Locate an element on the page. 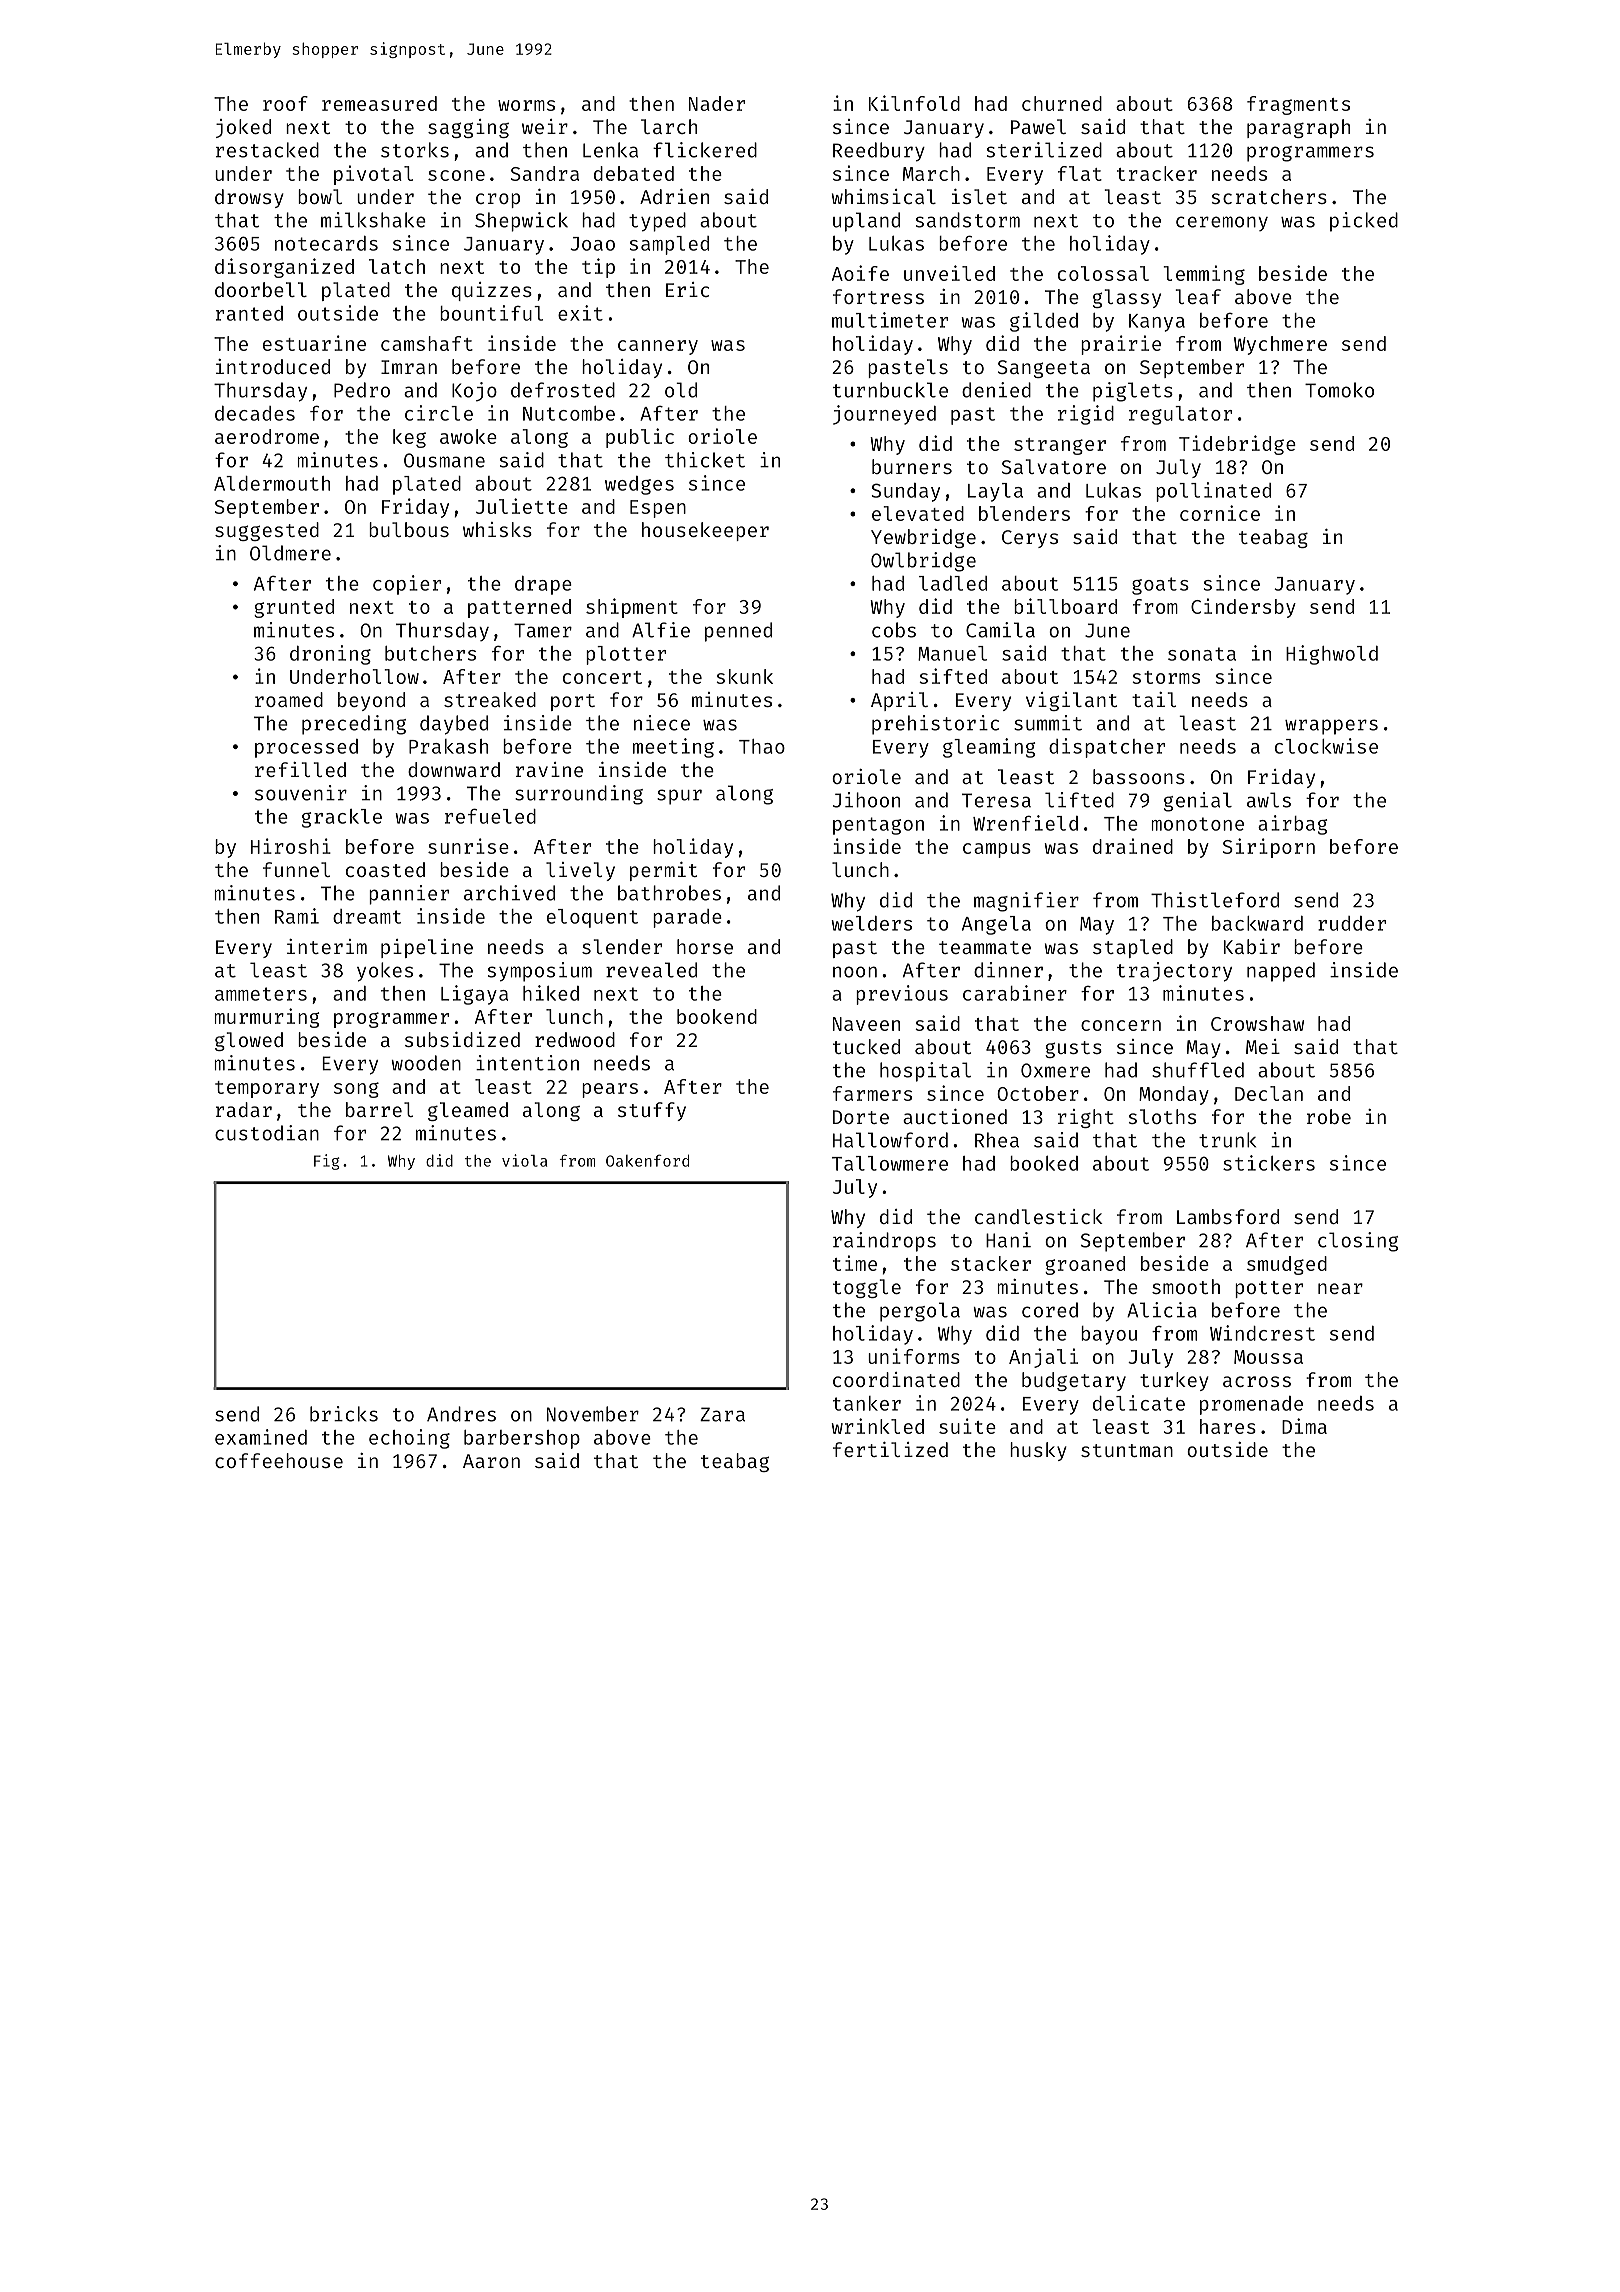 This image has height=2292, width=1620. drained is located at coordinates (1133, 846).
